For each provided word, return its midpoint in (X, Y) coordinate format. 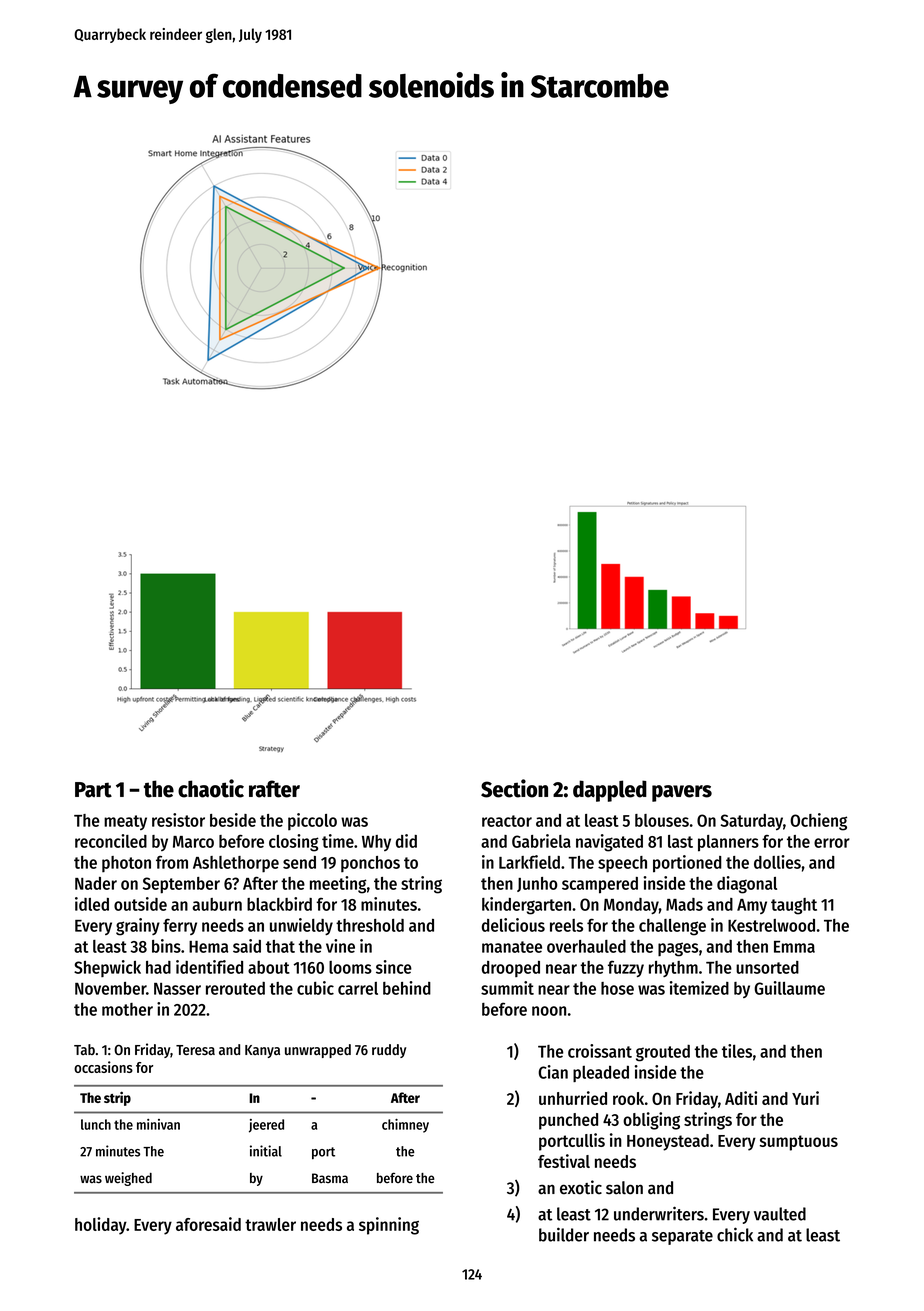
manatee (512, 947)
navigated (609, 843)
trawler (270, 1224)
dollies (777, 862)
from (172, 862)
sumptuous (799, 1143)
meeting (338, 885)
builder (564, 1234)
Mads (684, 904)
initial (266, 1151)
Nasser (177, 989)
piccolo (312, 821)
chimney (405, 1126)
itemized (699, 988)
